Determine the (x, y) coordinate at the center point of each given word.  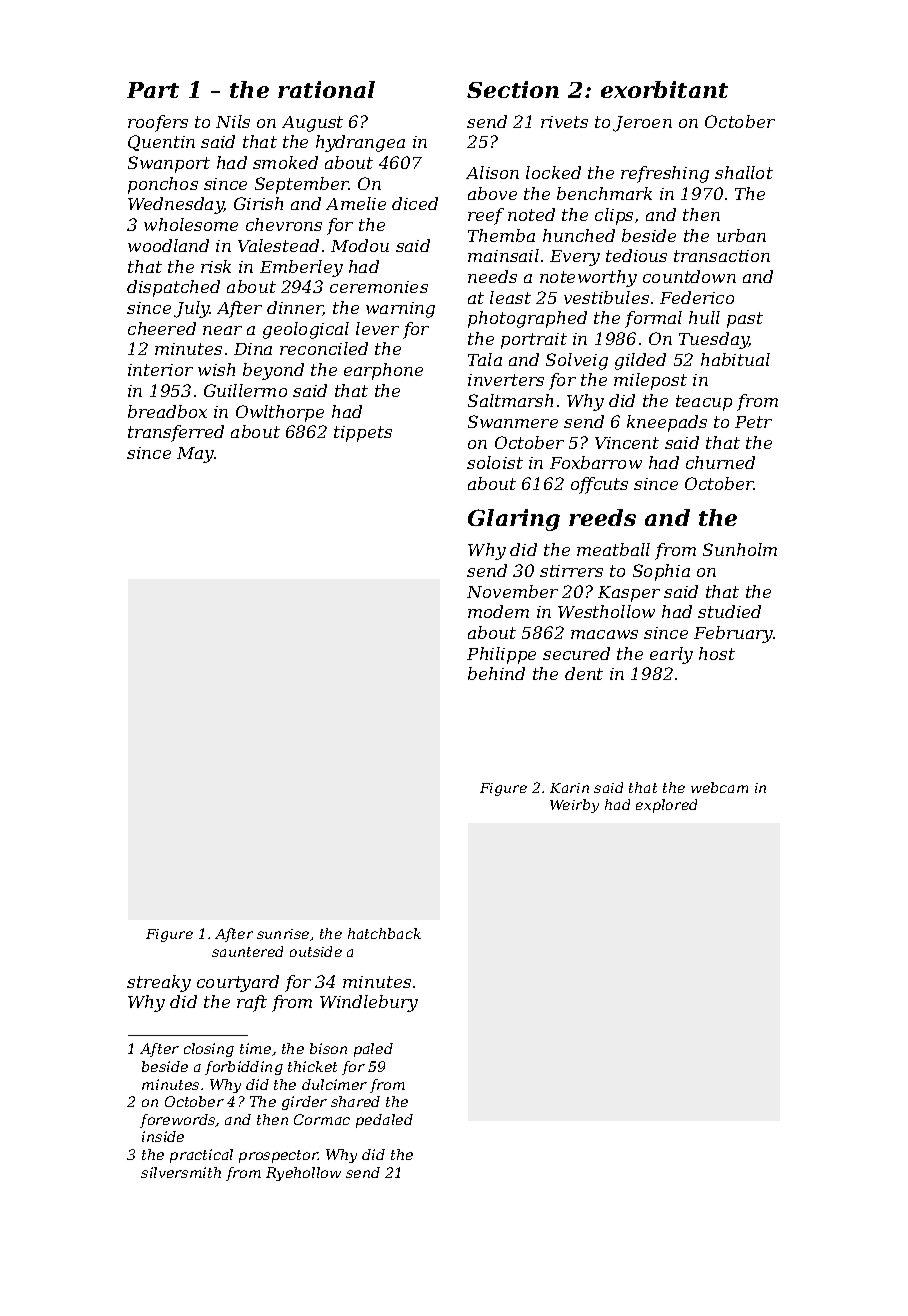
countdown (689, 276)
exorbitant (664, 89)
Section (513, 89)
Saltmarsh (510, 400)
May (195, 455)
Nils (233, 121)
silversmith (181, 1172)
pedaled (384, 1121)
